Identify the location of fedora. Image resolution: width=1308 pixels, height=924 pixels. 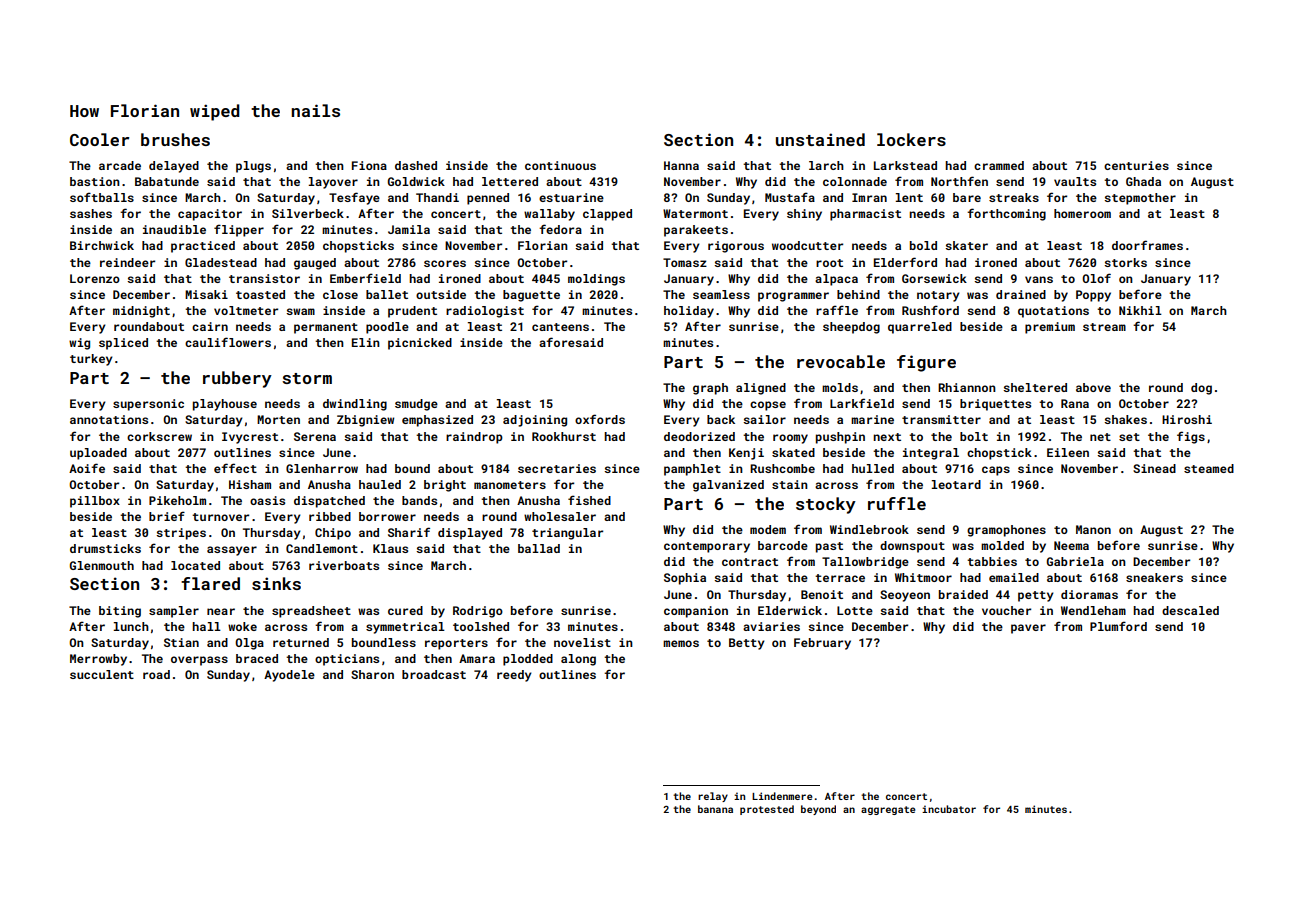
(560, 229).
